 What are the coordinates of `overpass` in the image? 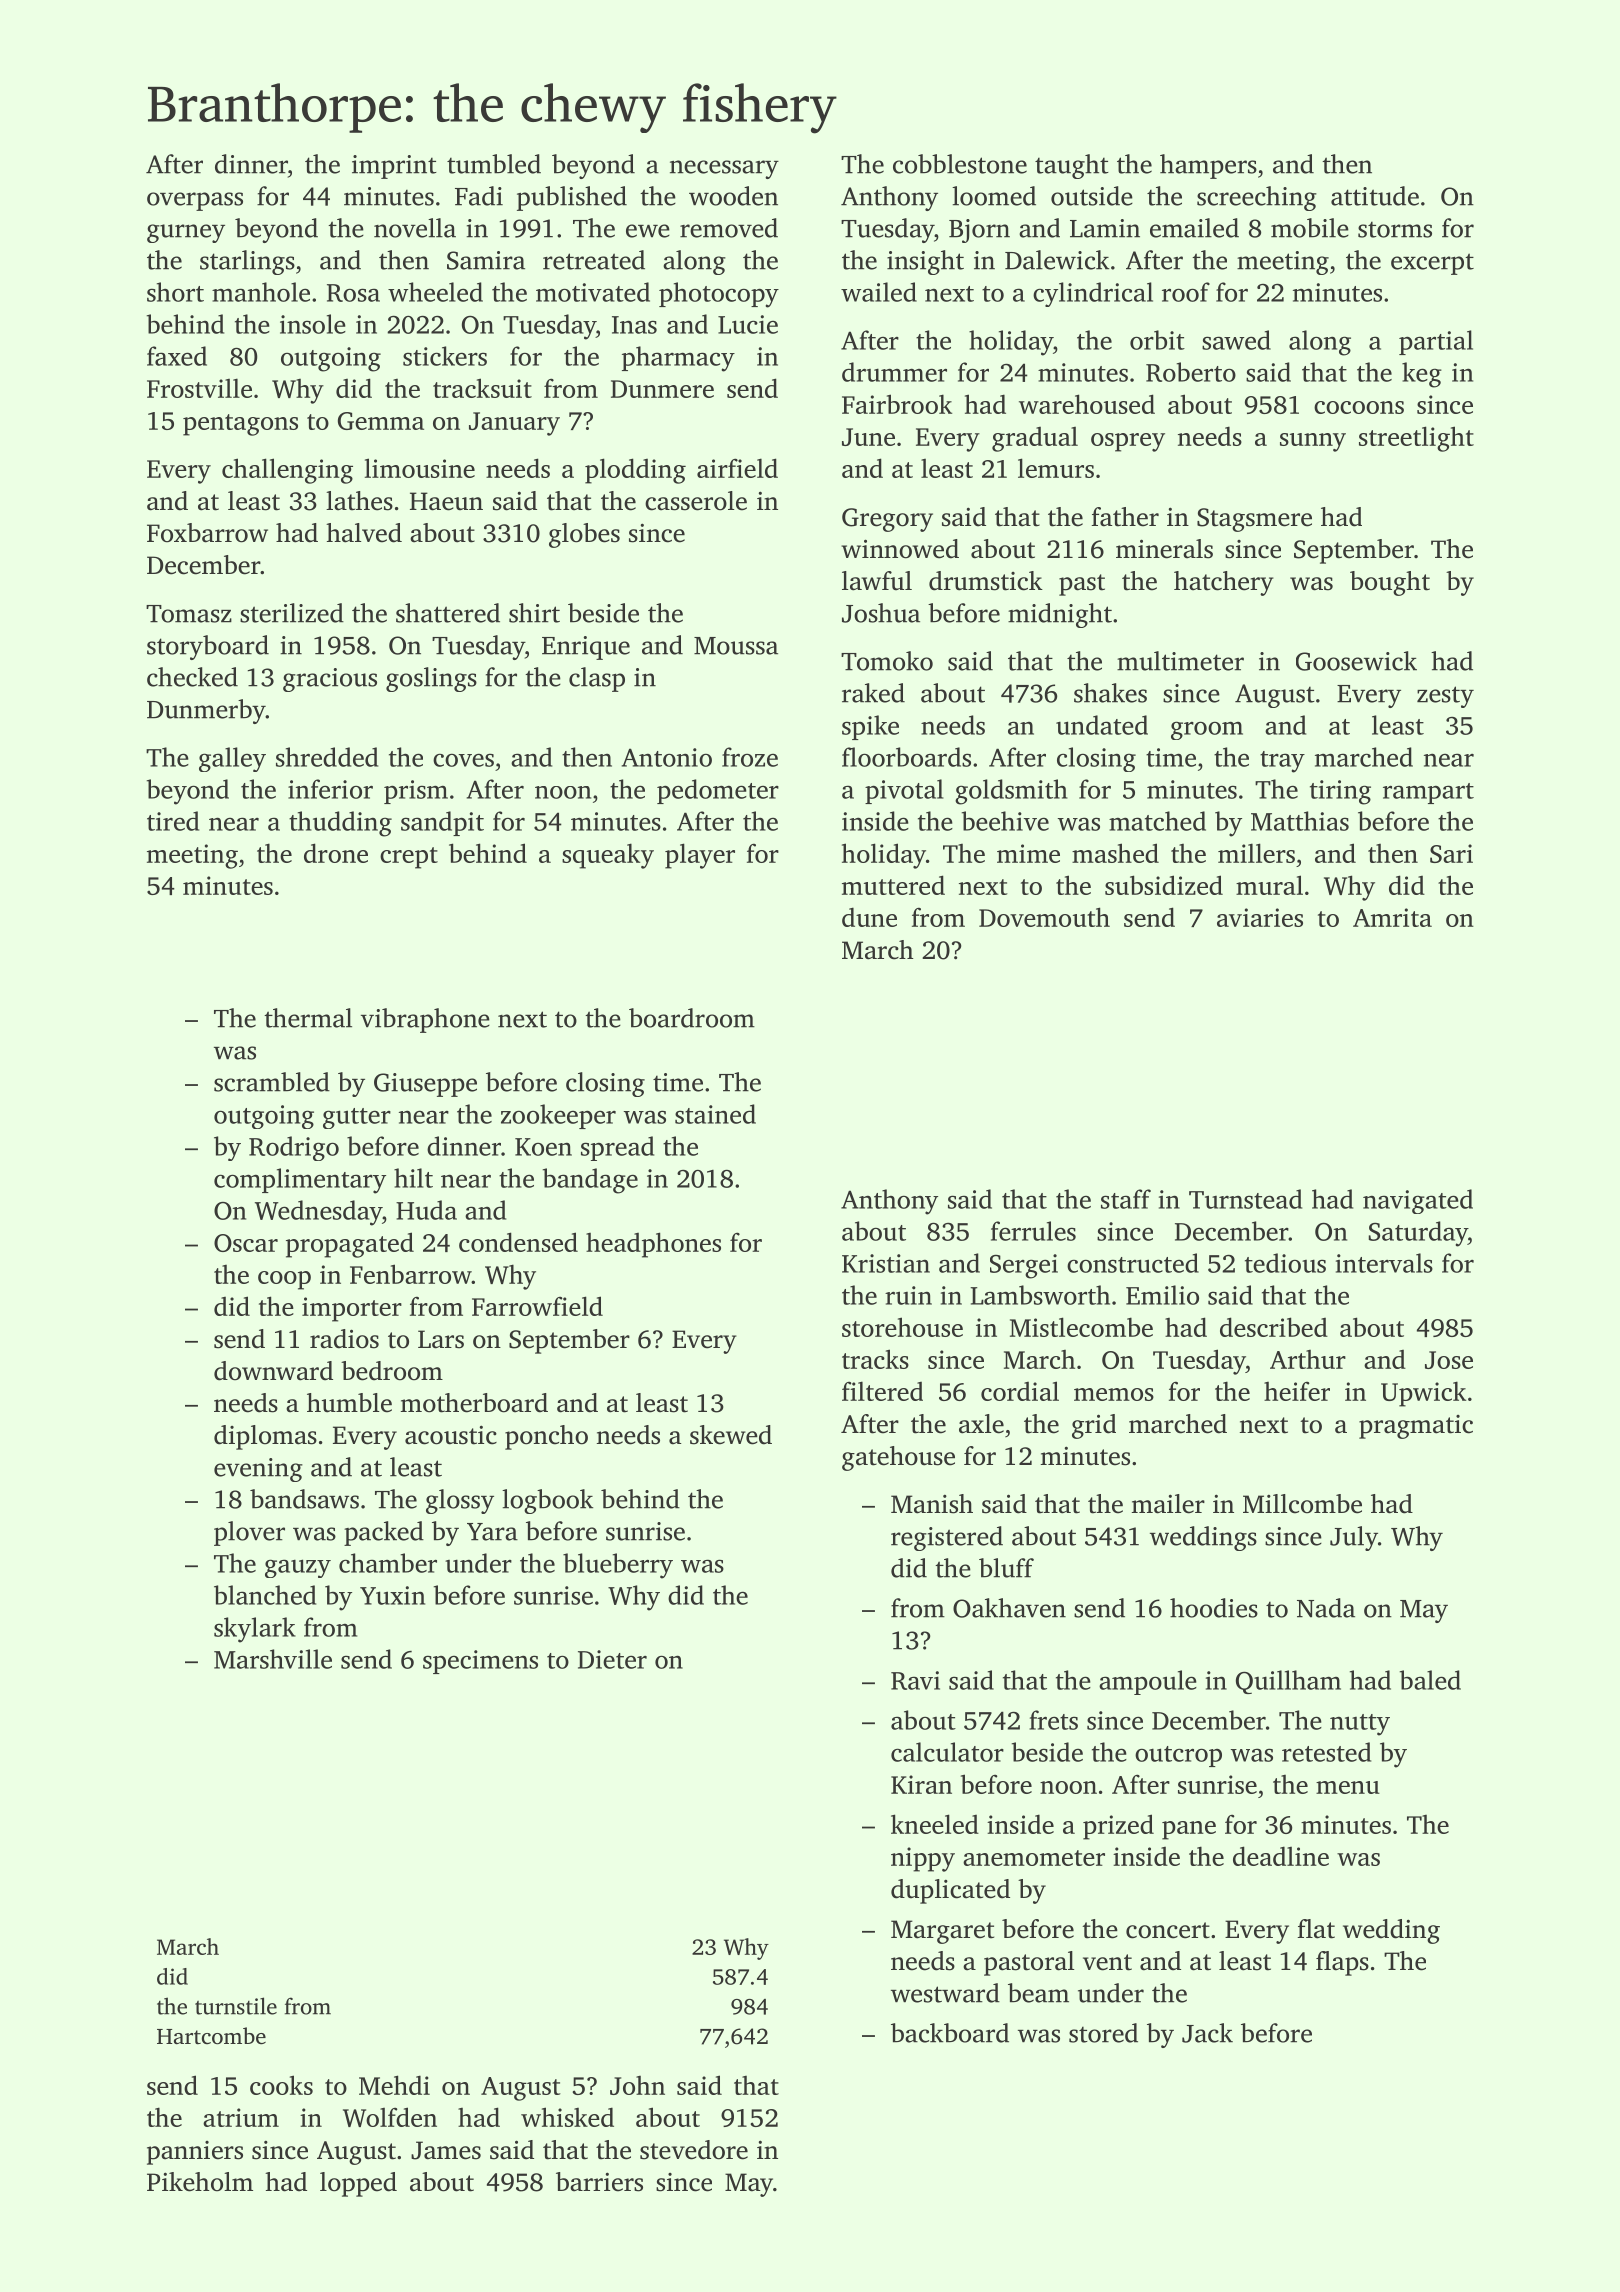 It's located at (195, 201).
